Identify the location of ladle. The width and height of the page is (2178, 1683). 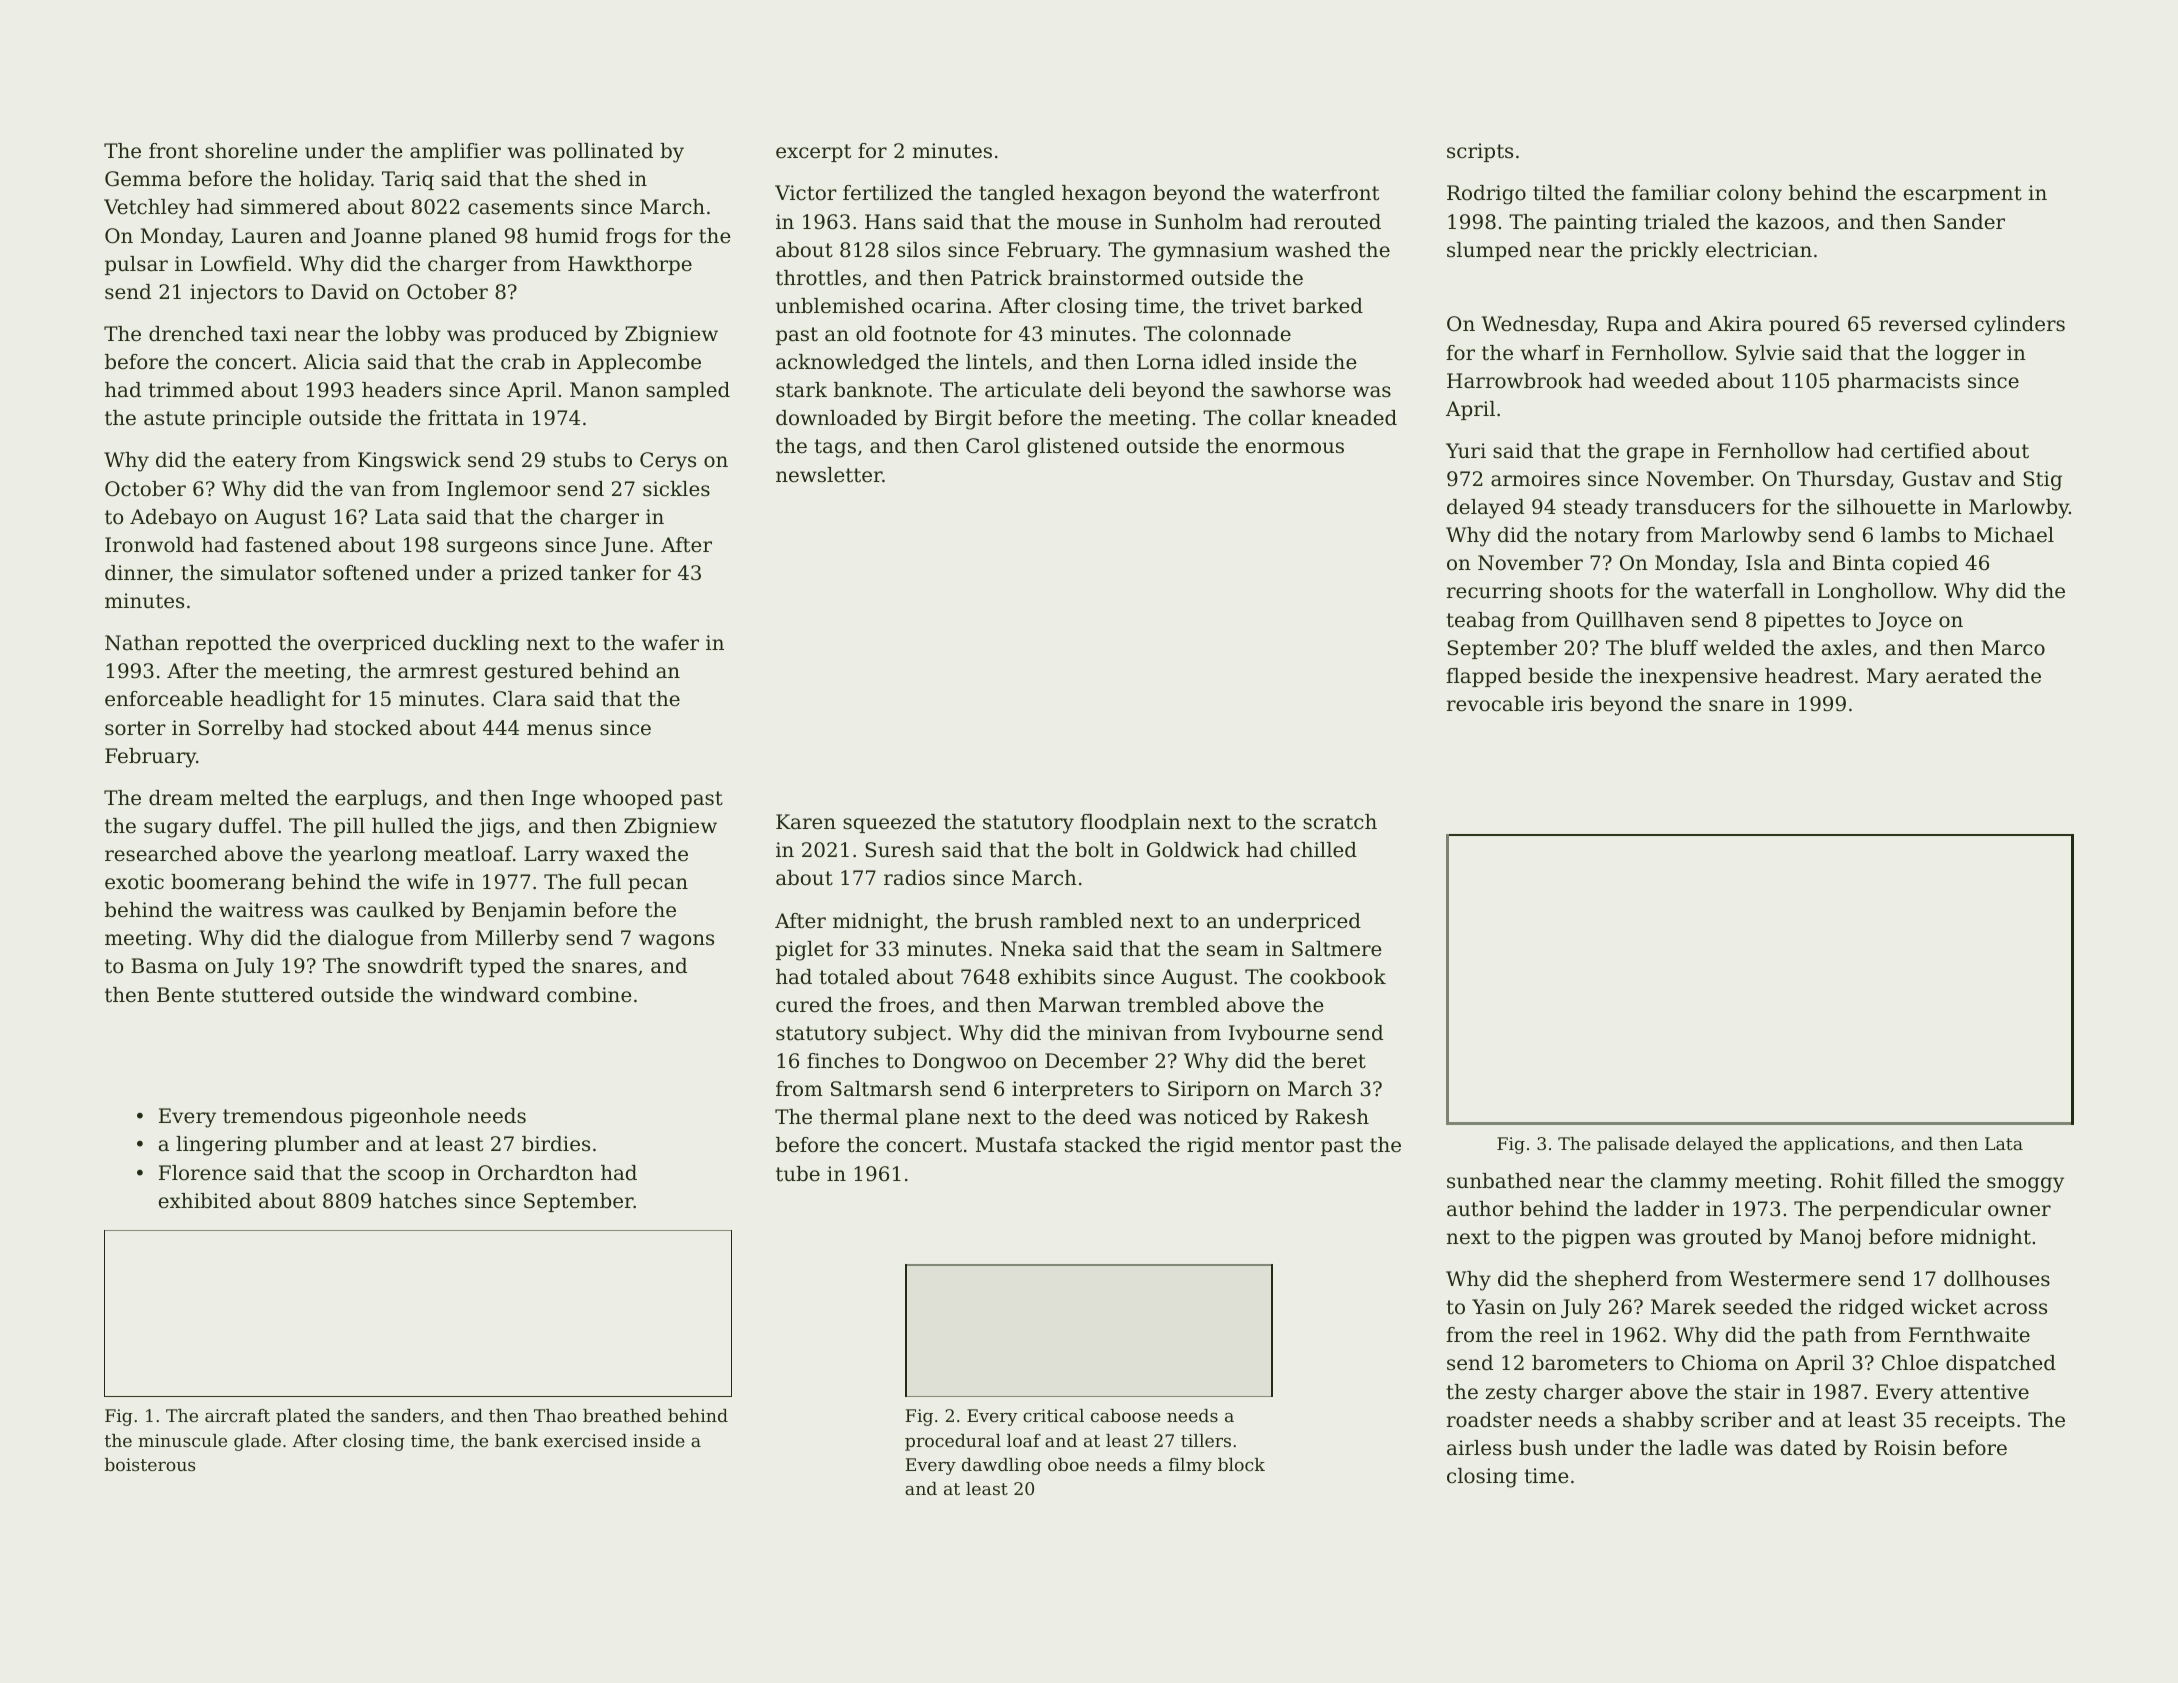
(1703, 1448).
